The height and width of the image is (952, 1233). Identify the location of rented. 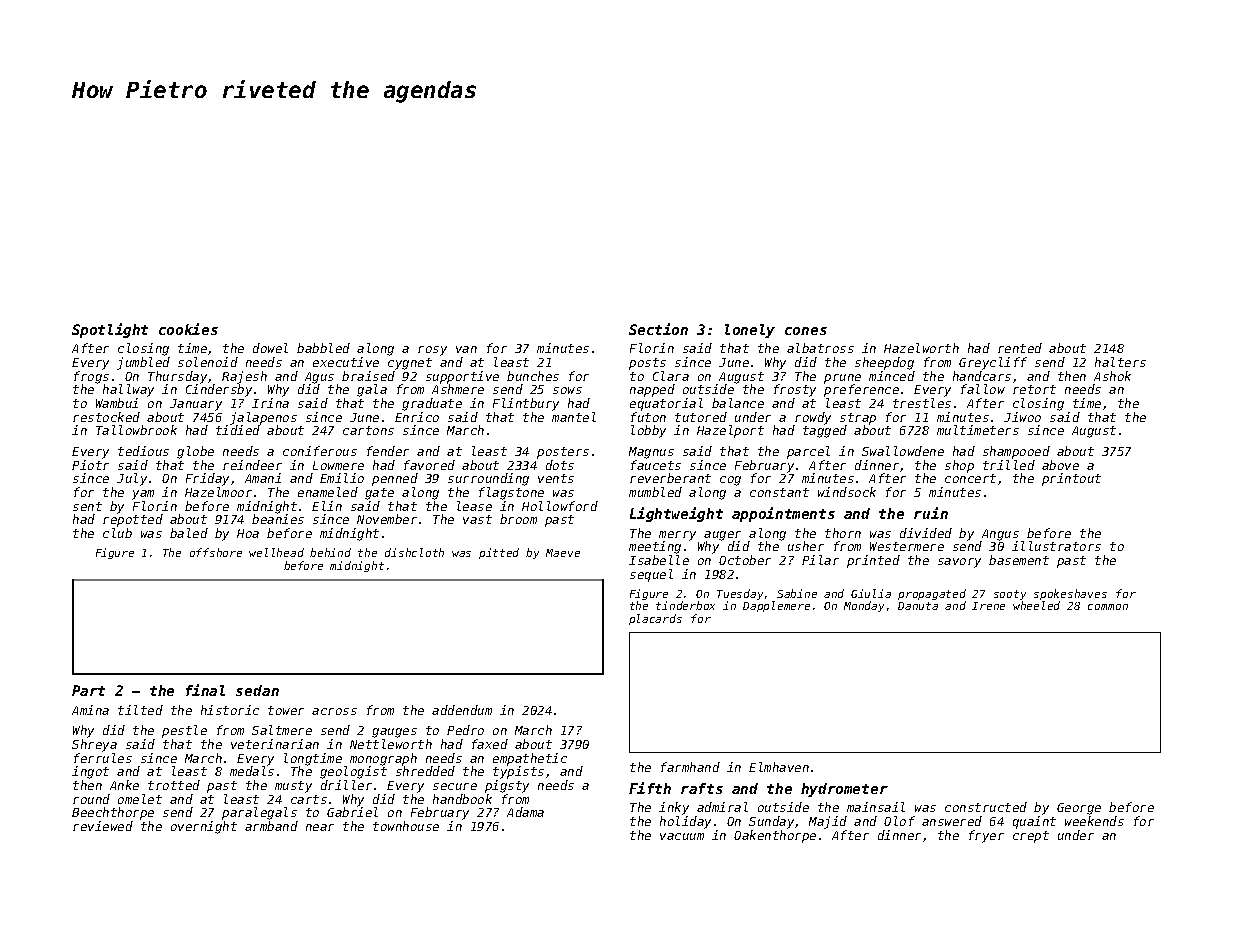
(1020, 348).
